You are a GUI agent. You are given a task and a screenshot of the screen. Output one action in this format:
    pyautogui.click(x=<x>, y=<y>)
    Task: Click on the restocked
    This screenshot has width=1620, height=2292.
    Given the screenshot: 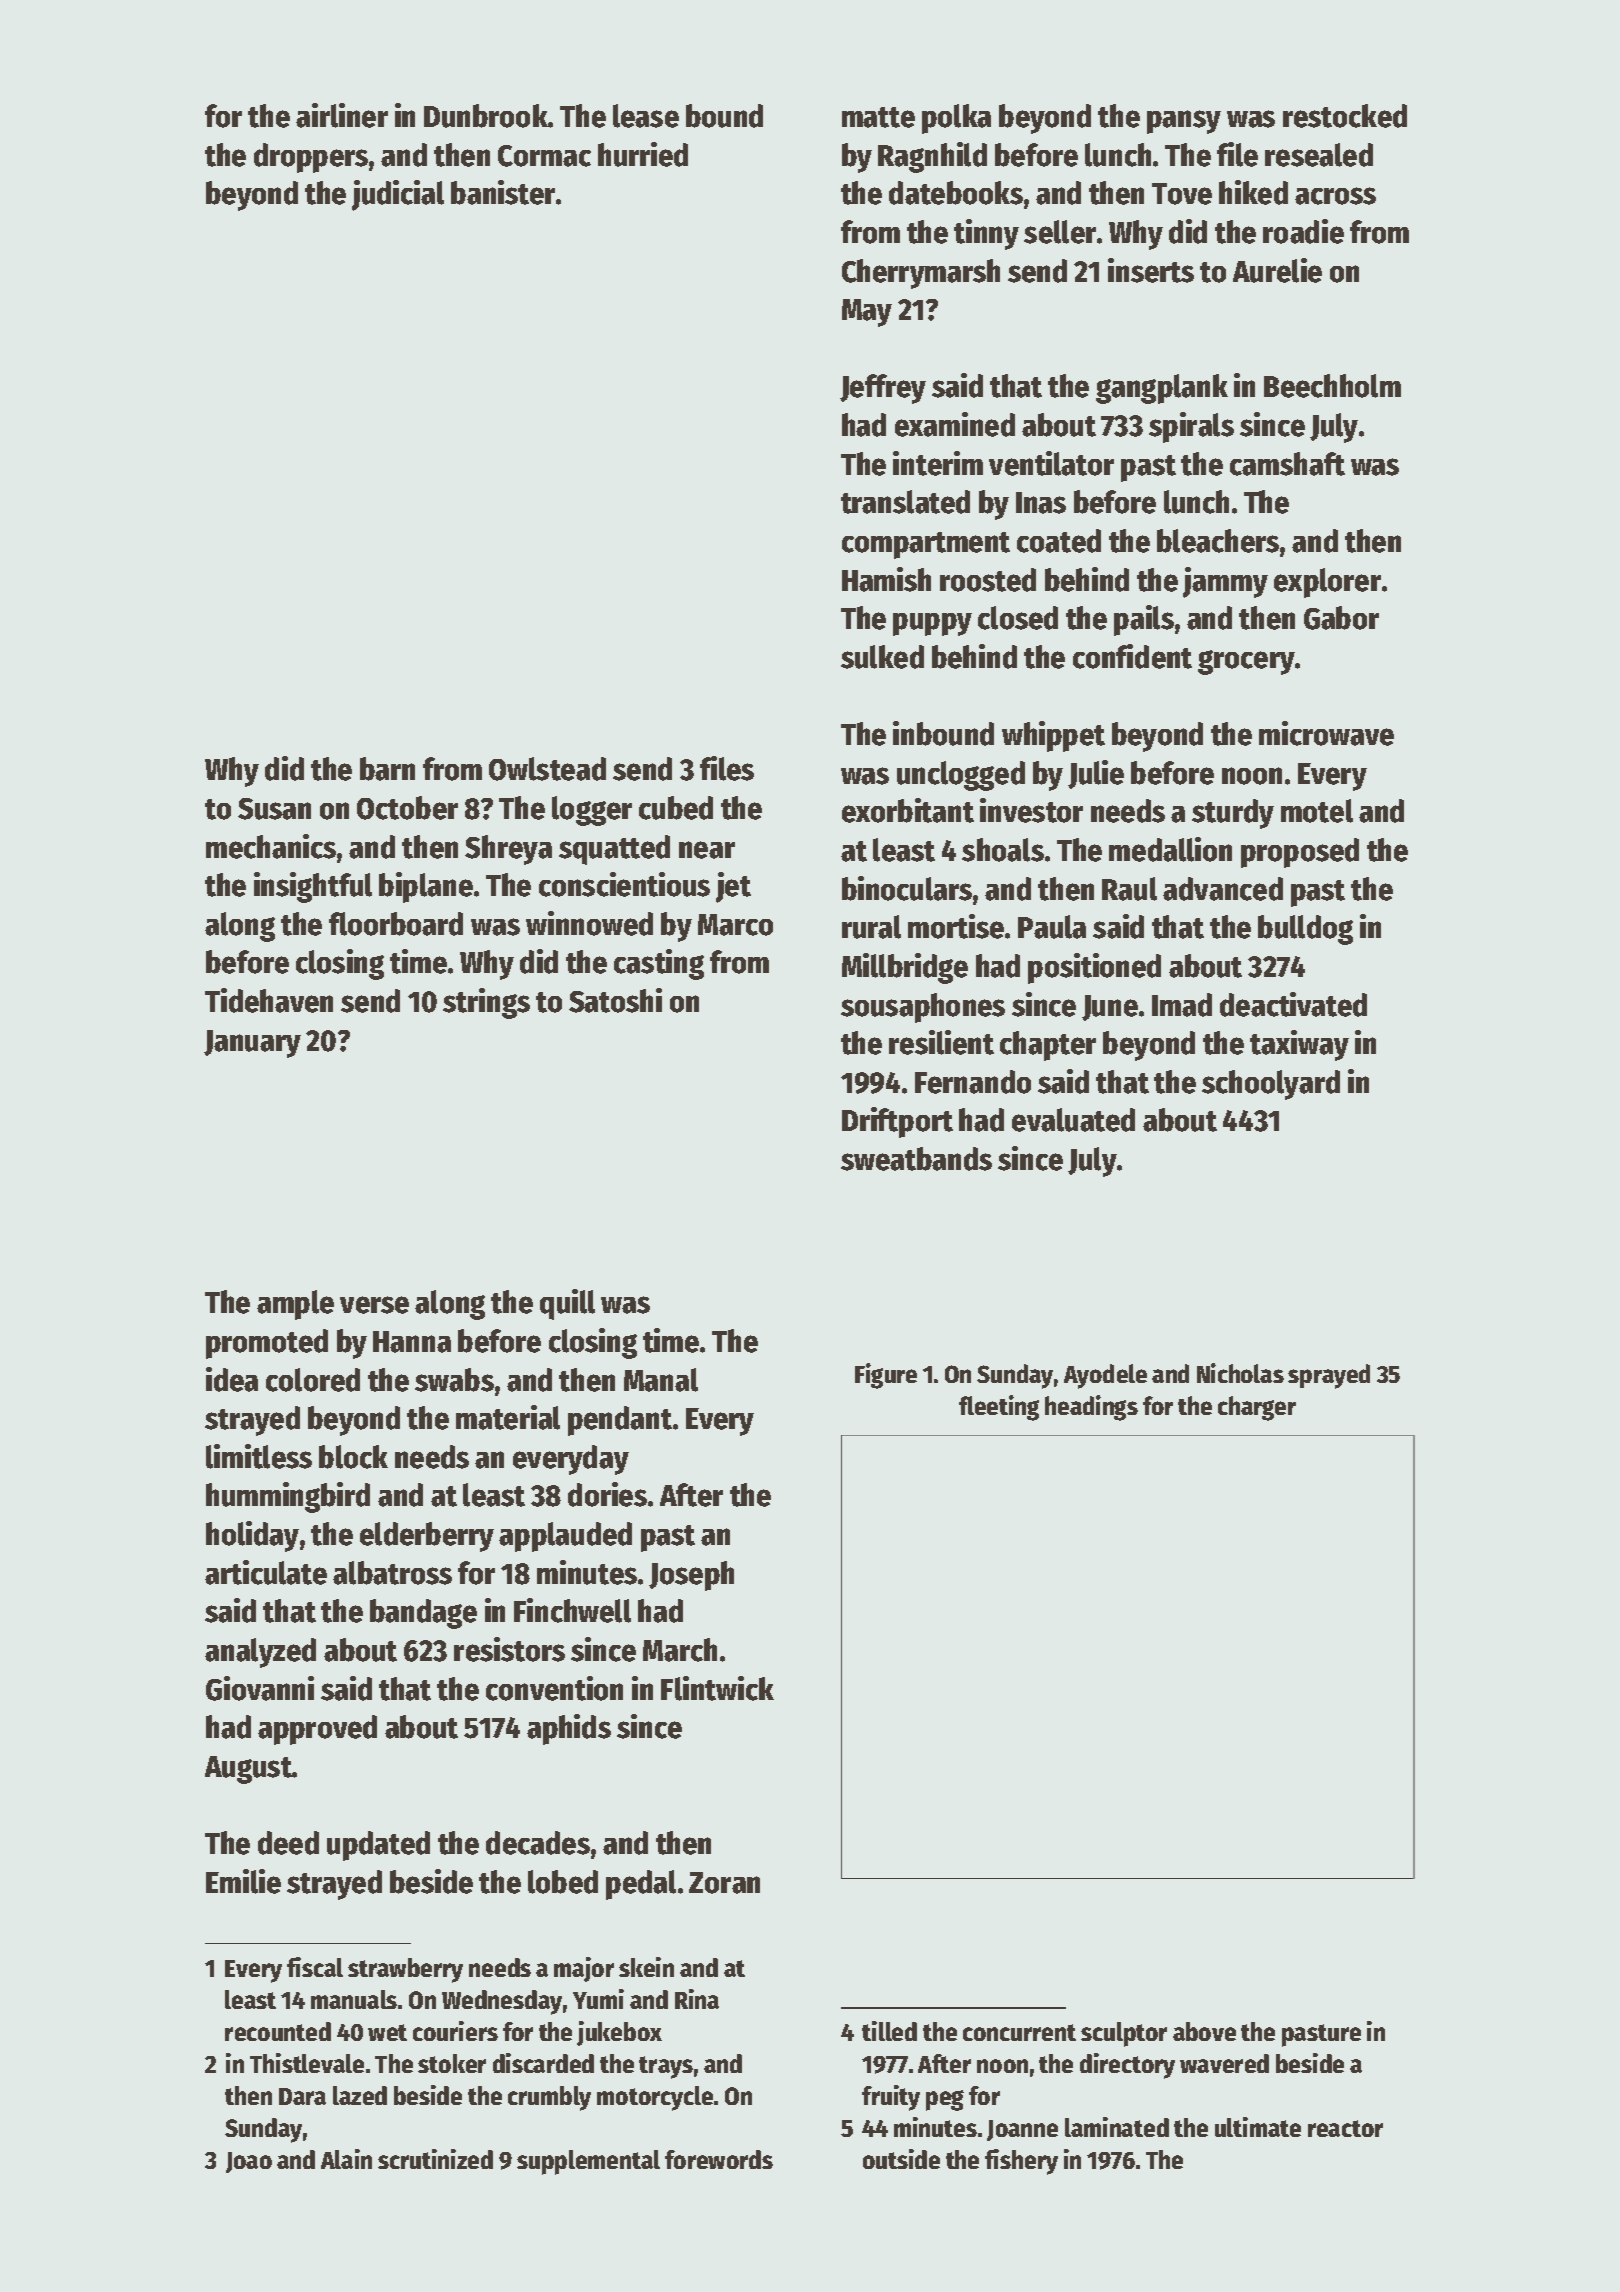 What is the action you would take?
    pyautogui.click(x=1345, y=116)
